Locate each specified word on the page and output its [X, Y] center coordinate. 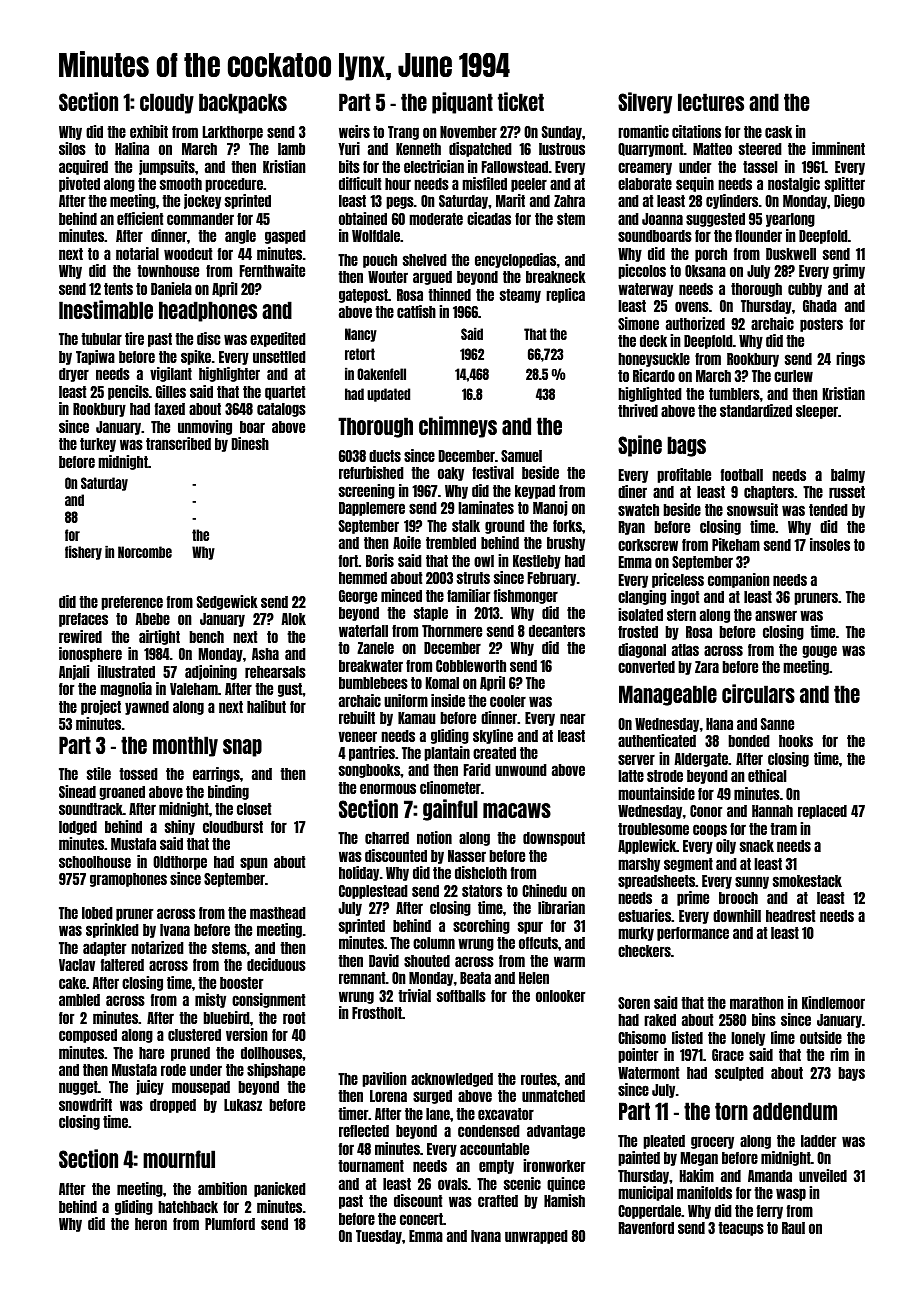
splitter [845, 184]
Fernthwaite [272, 270]
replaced [822, 812]
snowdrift [85, 1104]
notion [434, 837]
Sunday [562, 133]
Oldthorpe [180, 863]
